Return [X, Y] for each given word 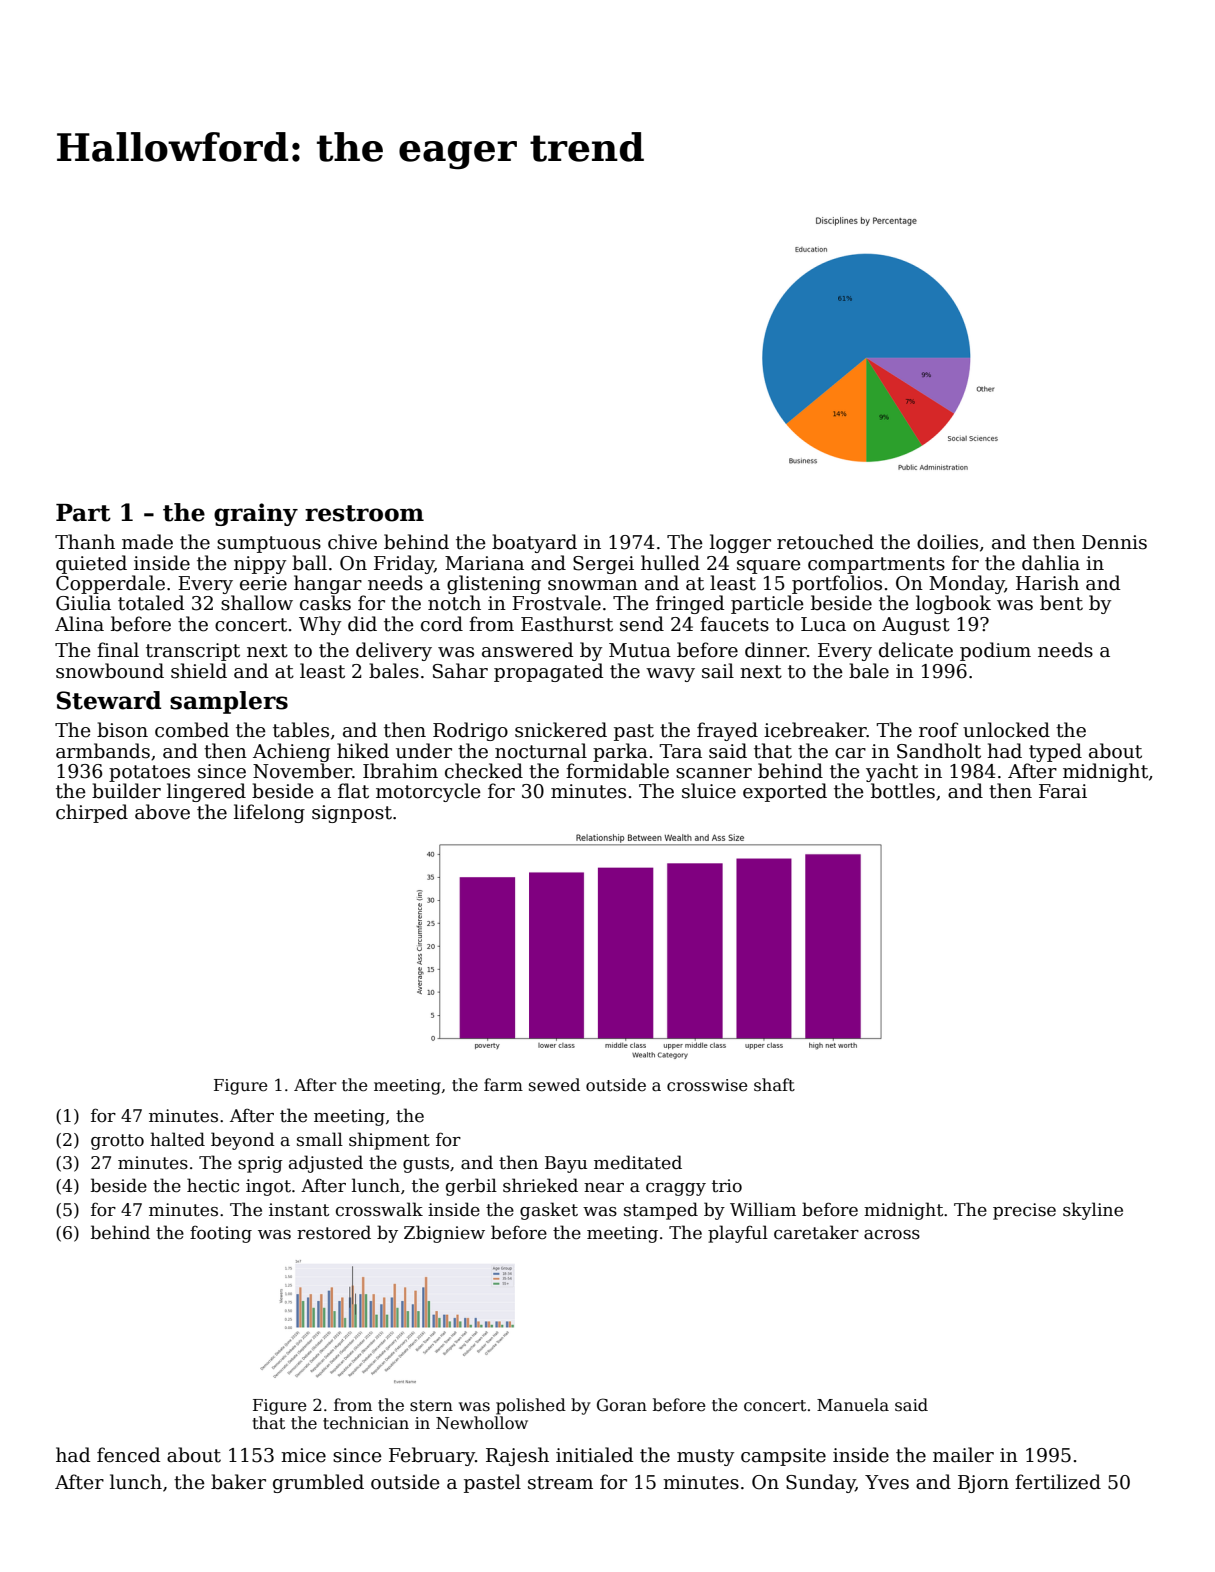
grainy [256, 514]
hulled [670, 563]
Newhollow [482, 1422]
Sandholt [939, 751]
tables [301, 730]
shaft [774, 1085]
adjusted [326, 1164]
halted [177, 1139]
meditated [638, 1162]
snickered [561, 730]
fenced [128, 1455]
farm [503, 1085]
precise [1024, 1211]
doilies [947, 542]
